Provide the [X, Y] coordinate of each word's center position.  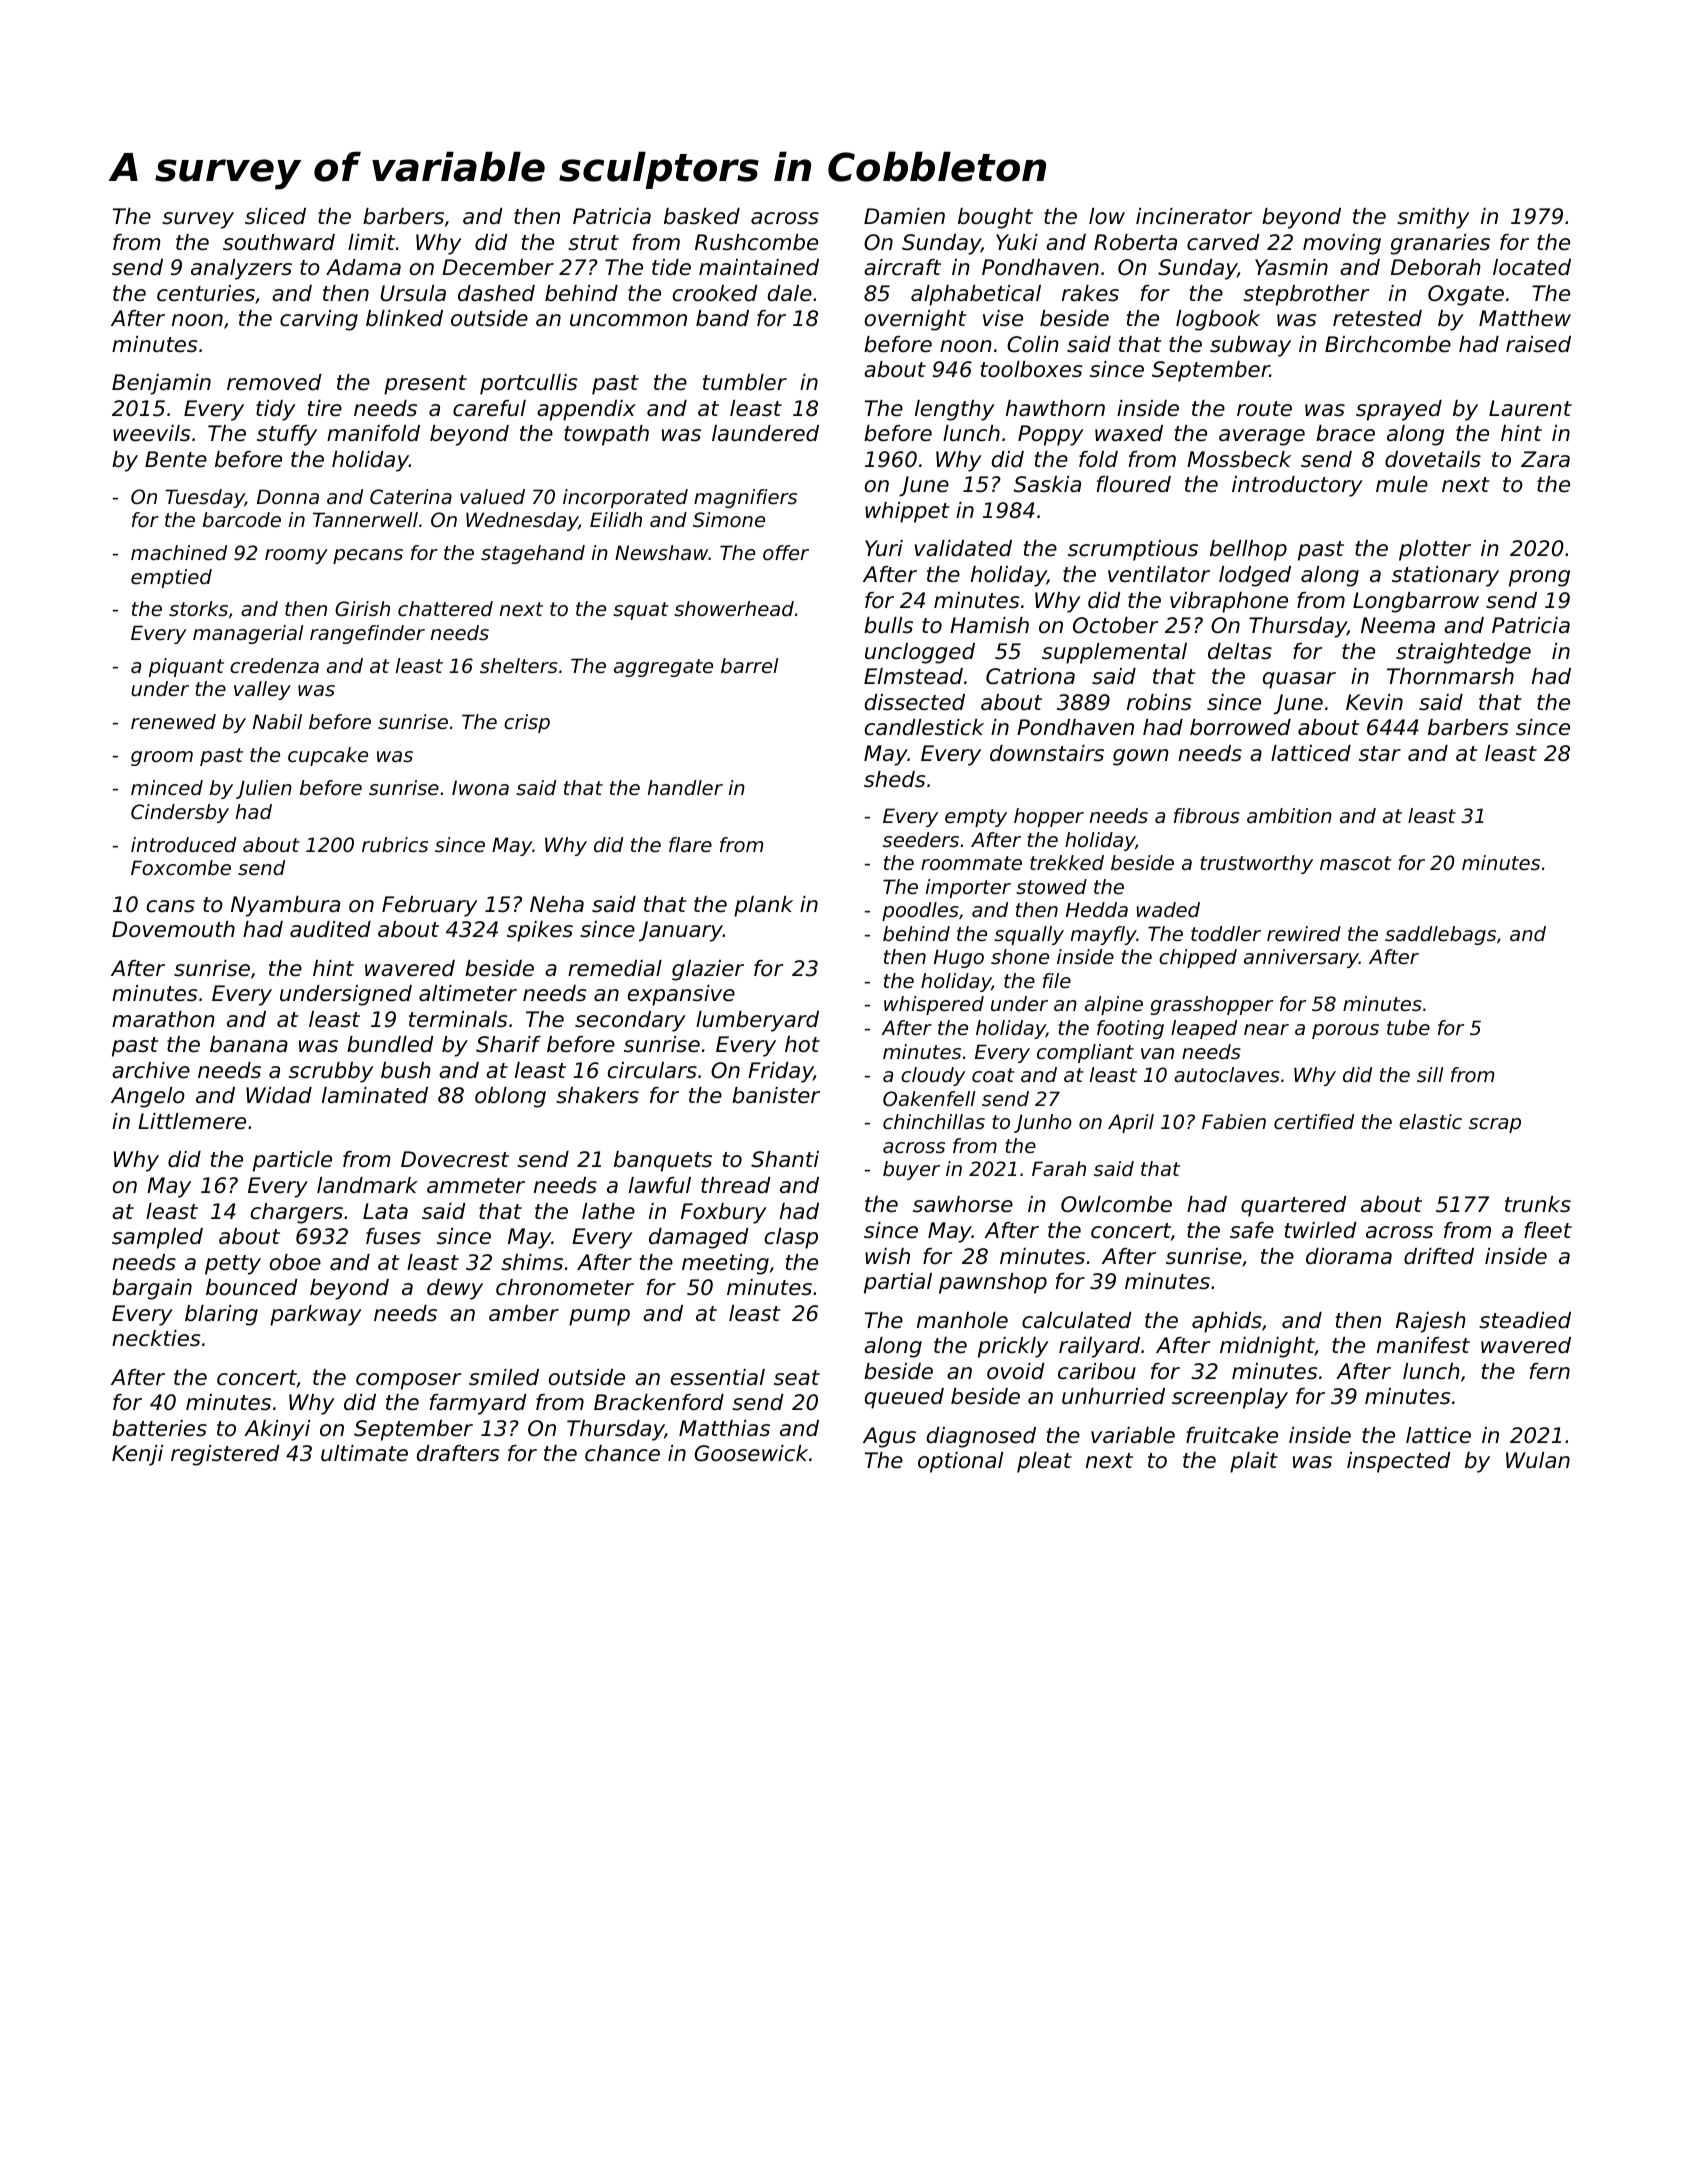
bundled [390, 1044]
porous [1345, 1031]
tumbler [745, 382]
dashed [496, 293]
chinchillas [934, 1122]
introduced [183, 845]
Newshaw [661, 553]
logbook [1218, 320]
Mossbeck [1239, 459]
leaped [1204, 1029]
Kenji [137, 1455]
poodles [920, 911]
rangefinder [367, 634]
